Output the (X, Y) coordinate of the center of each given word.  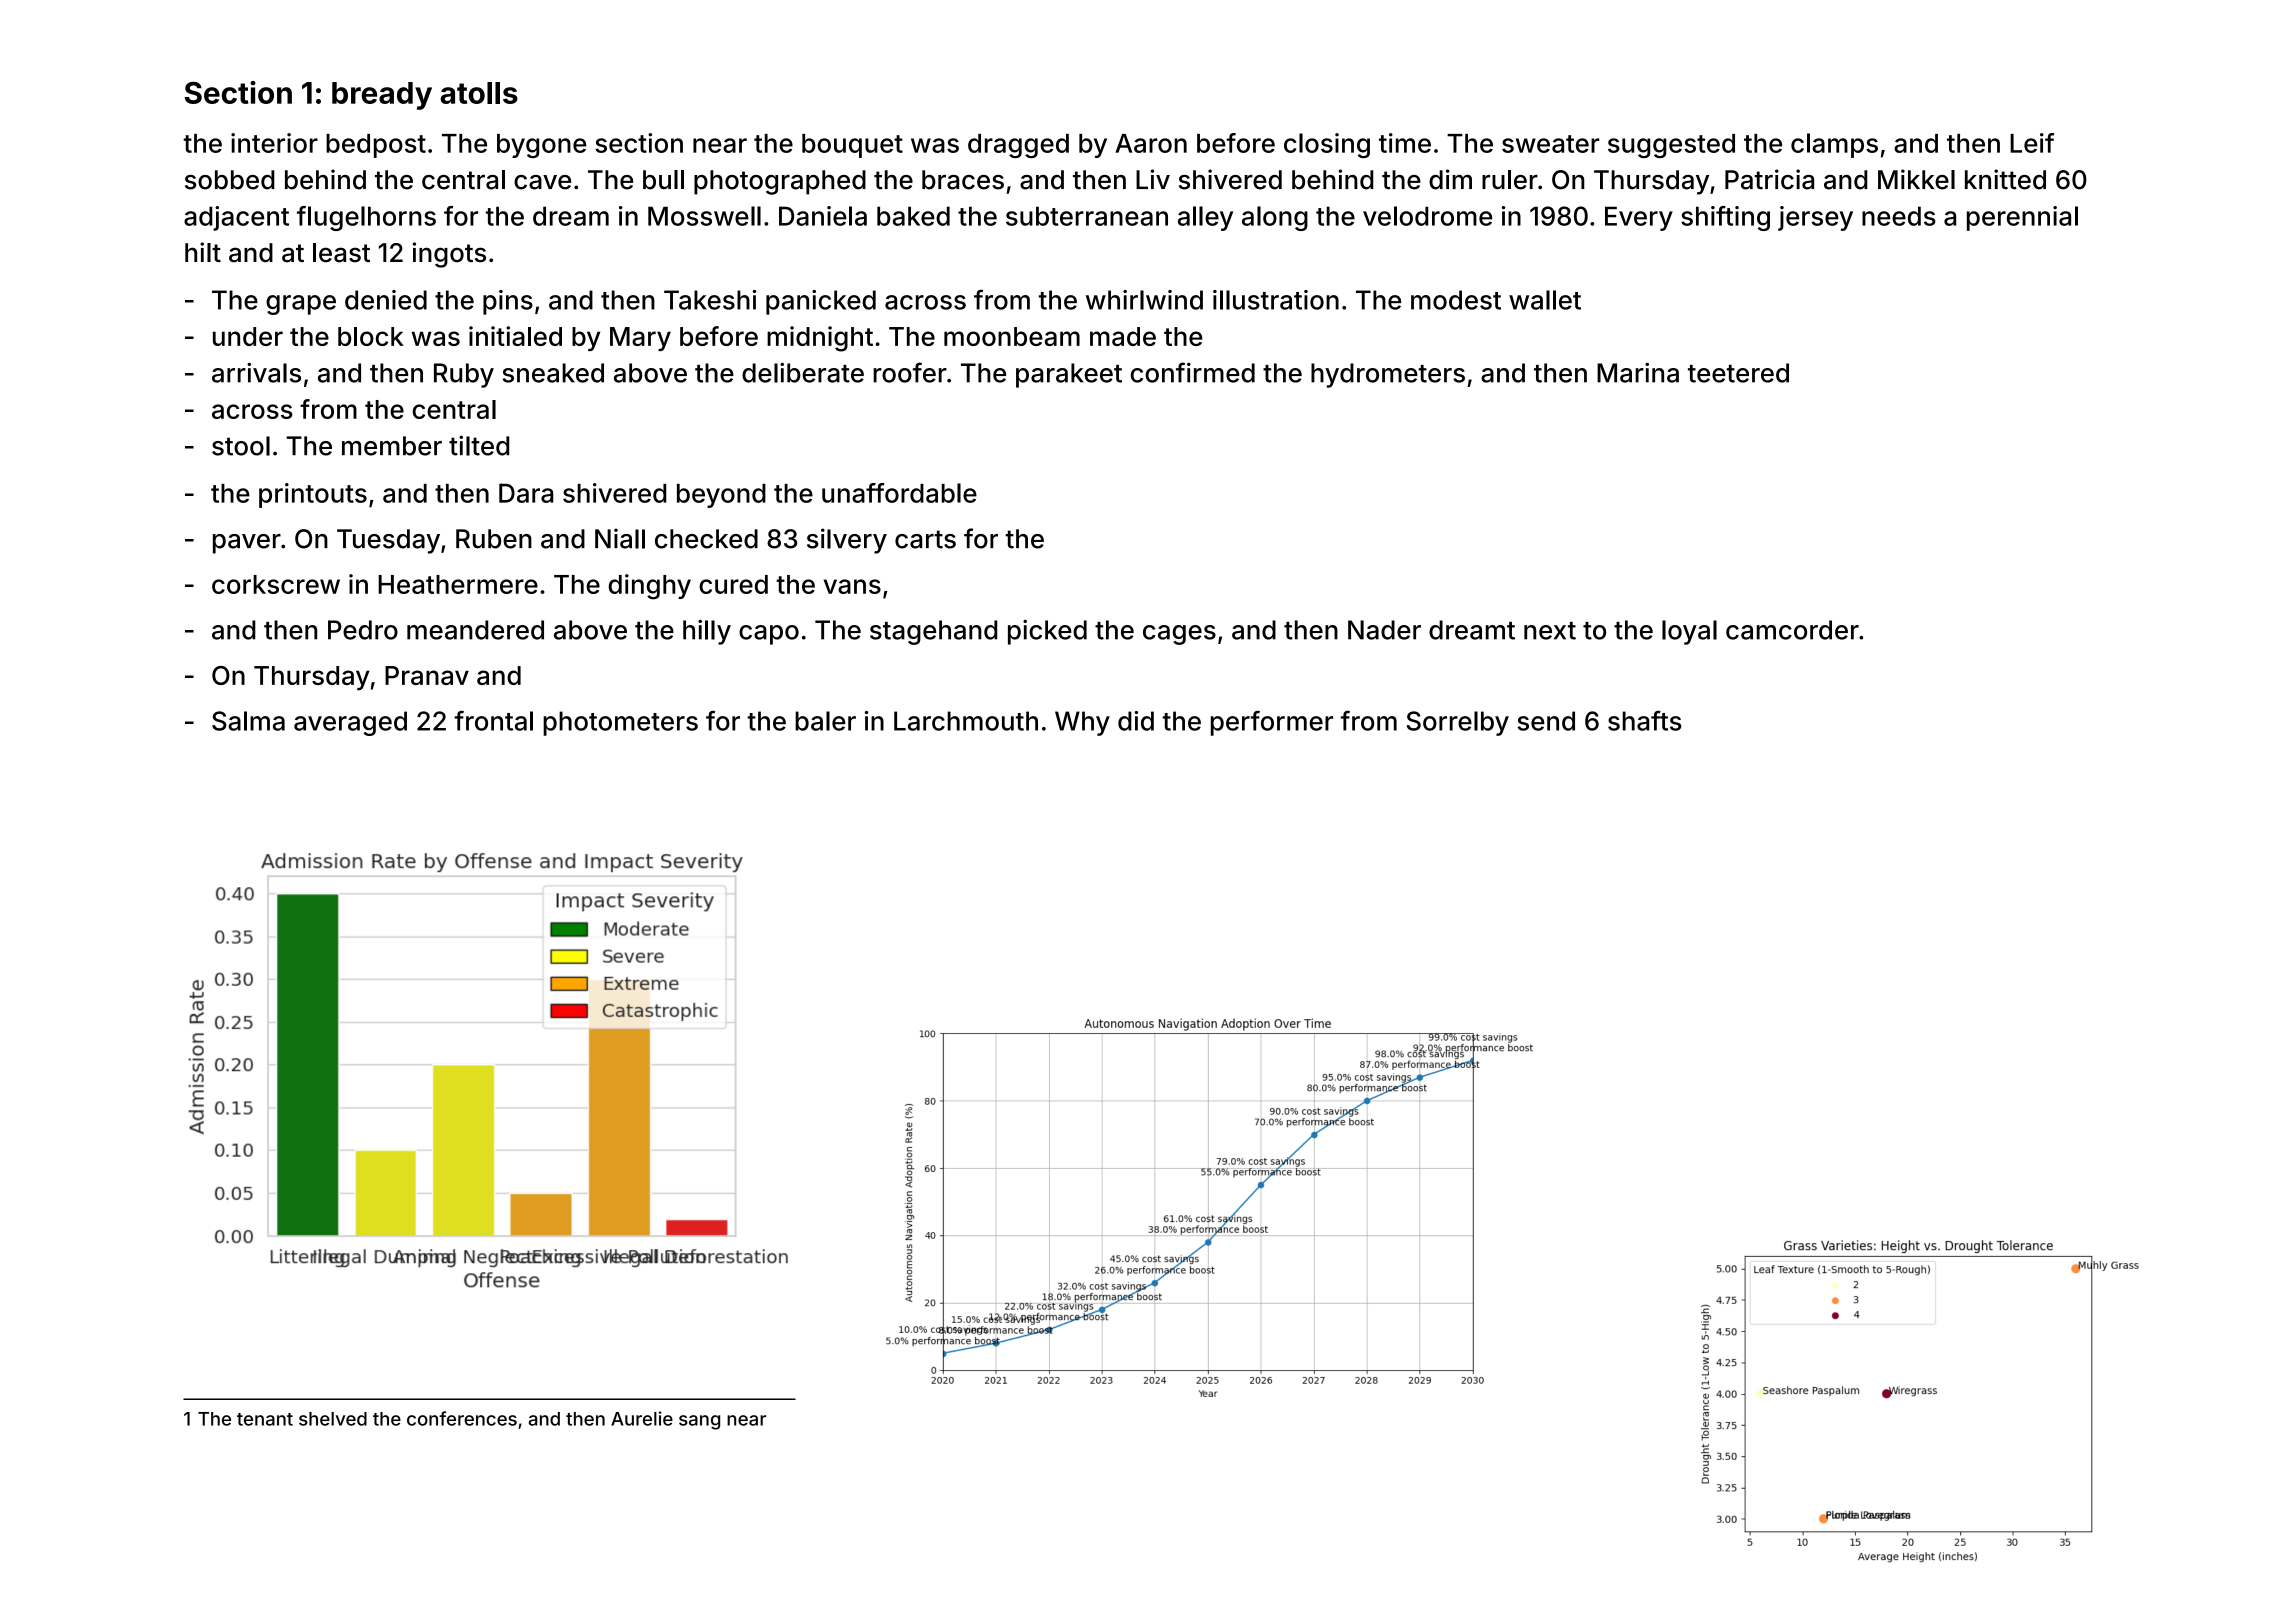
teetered (1738, 373)
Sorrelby (1457, 723)
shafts (1645, 720)
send (1546, 721)
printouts (313, 495)
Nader (1384, 630)
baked (913, 216)
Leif (2032, 143)
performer (1272, 723)
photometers (620, 723)
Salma (248, 721)
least (341, 253)
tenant (265, 1419)
